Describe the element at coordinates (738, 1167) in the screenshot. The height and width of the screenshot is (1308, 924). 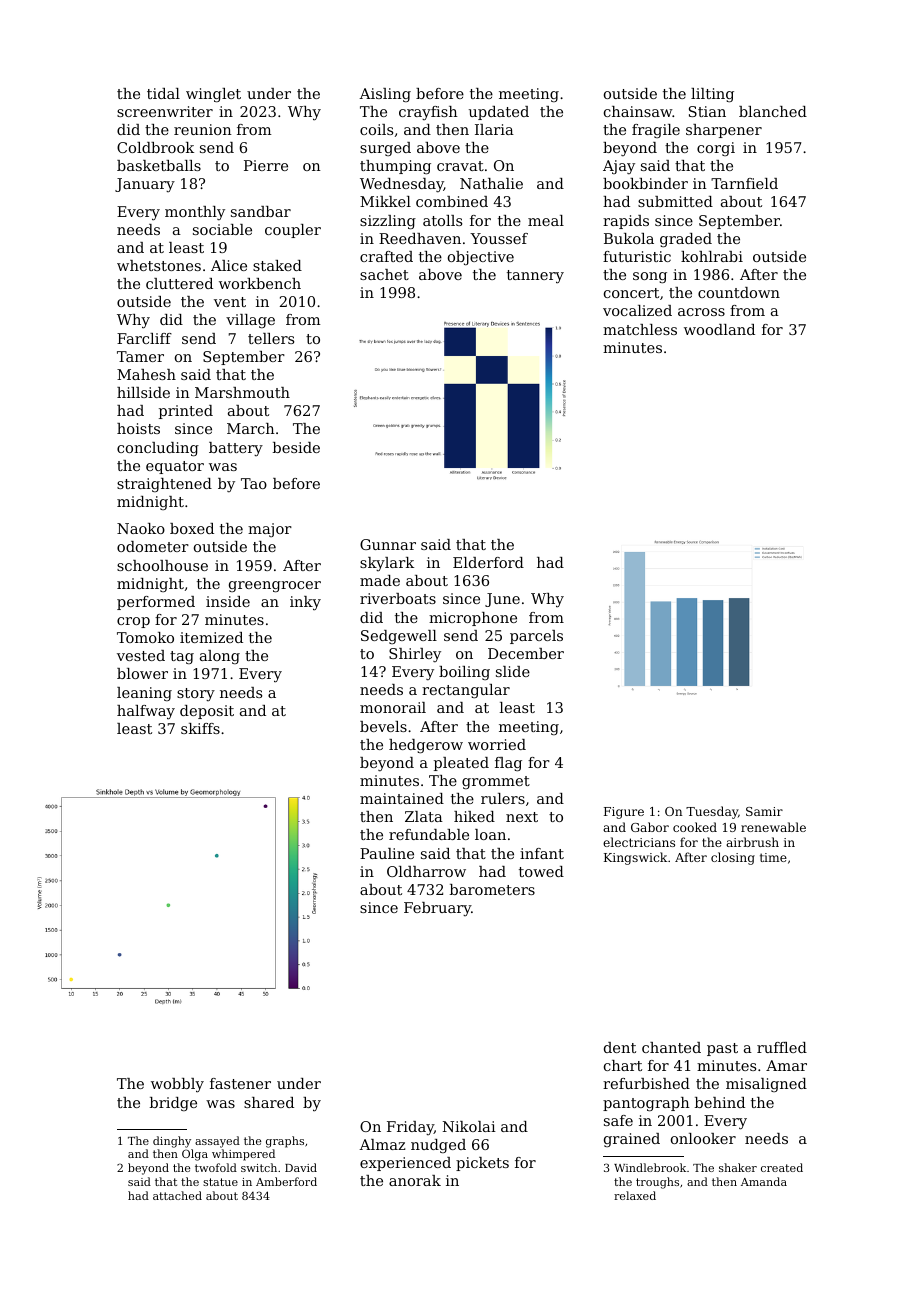
I see `shaker` at that location.
